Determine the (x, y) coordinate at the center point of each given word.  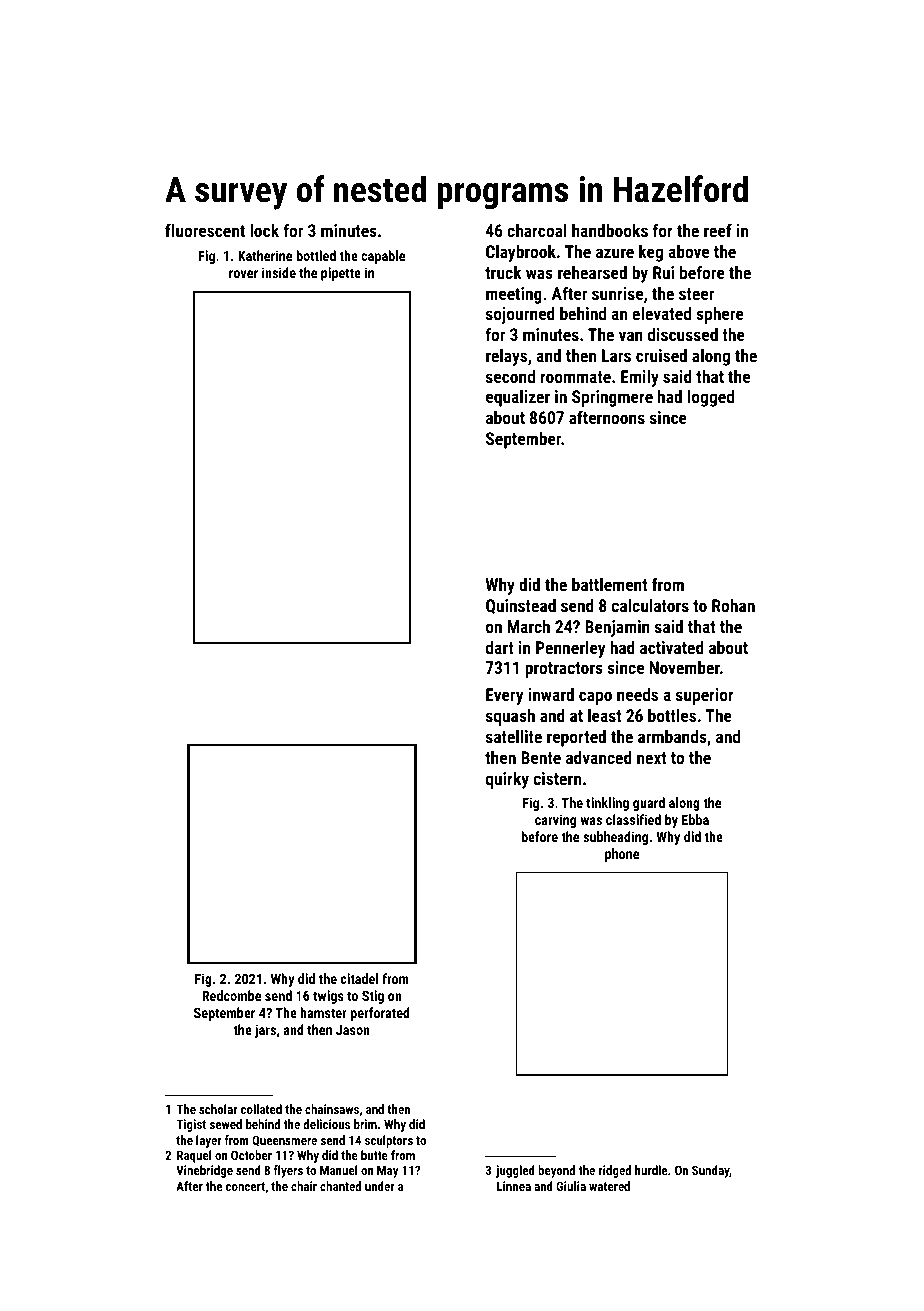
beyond (556, 1171)
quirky (507, 780)
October (251, 1155)
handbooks (610, 230)
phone (622, 855)
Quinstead (521, 606)
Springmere (612, 398)
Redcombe (231, 995)
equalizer (518, 398)
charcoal (537, 230)
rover (243, 274)
